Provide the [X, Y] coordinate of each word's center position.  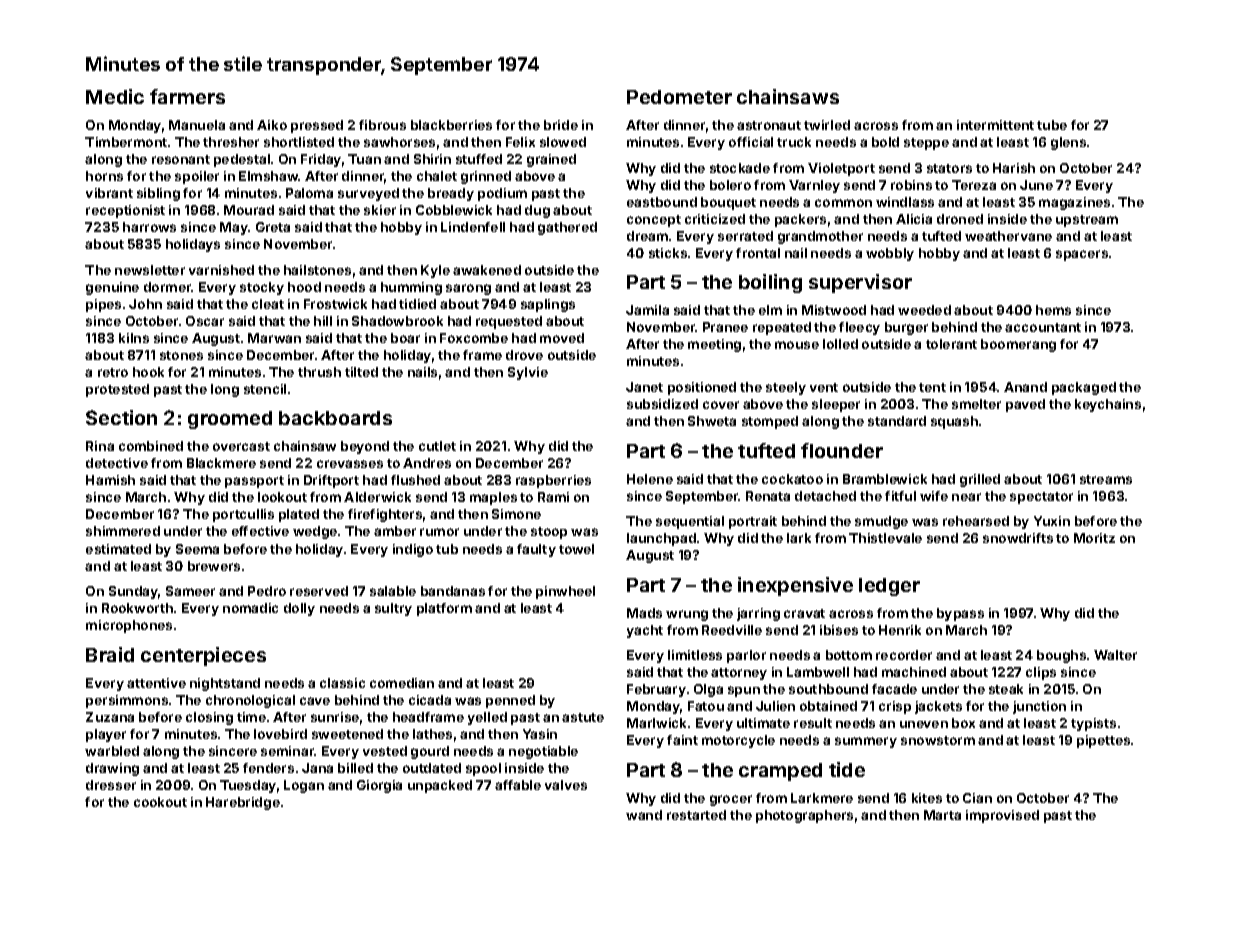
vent [824, 387]
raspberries [553, 481]
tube [1052, 125]
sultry [393, 609]
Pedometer [679, 97]
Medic [115, 96]
